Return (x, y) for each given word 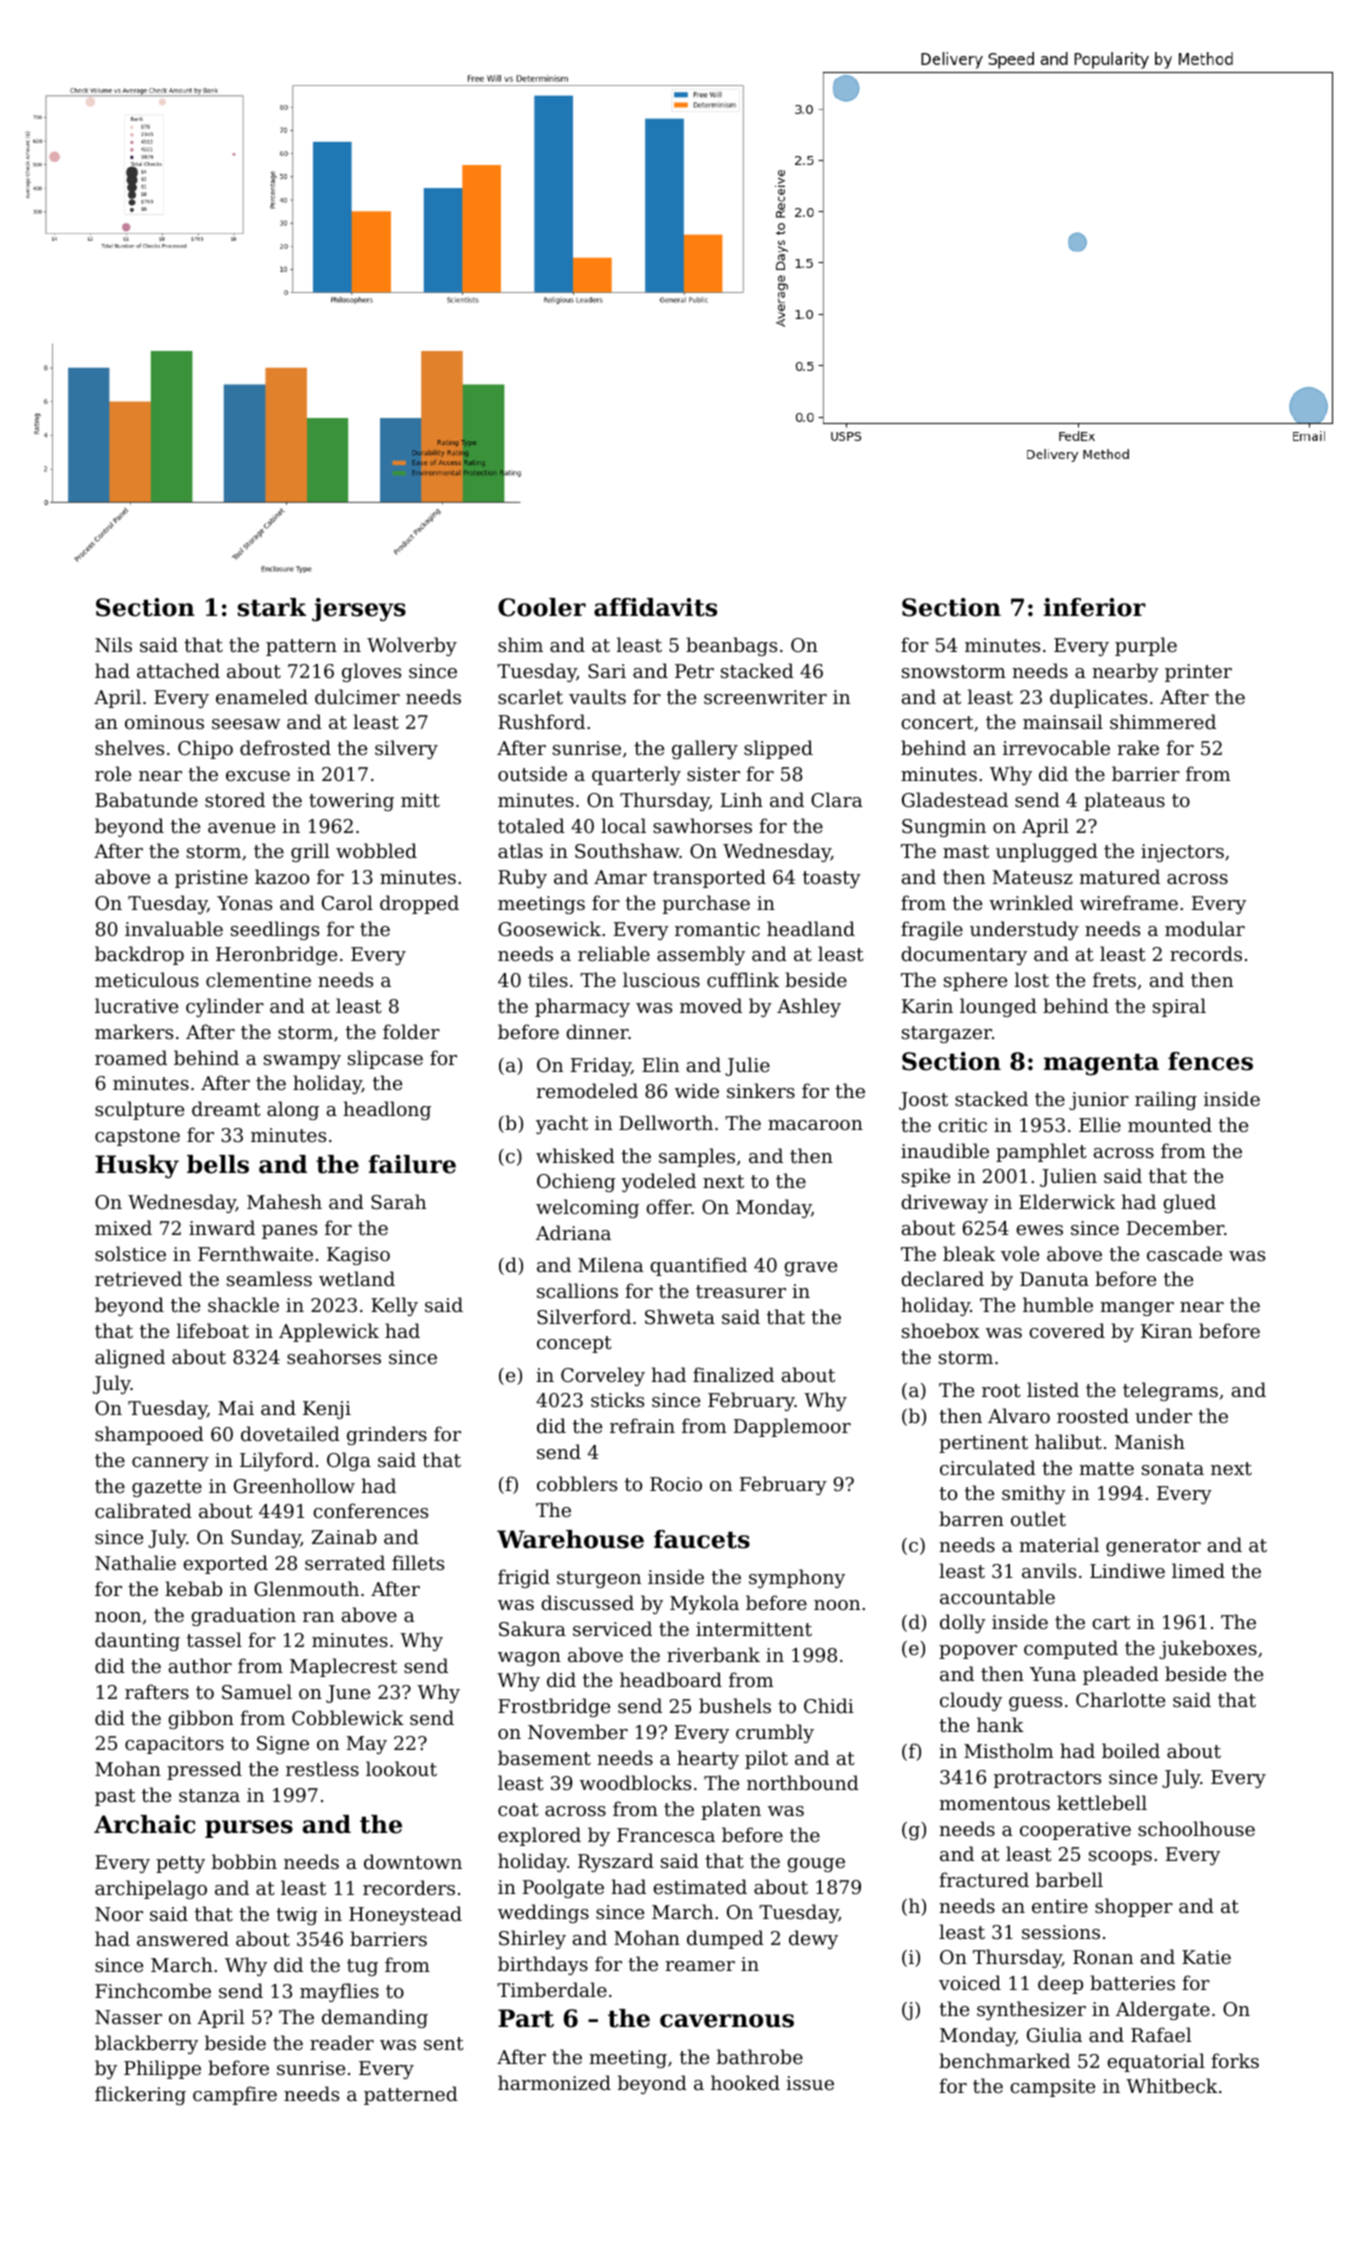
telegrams (1170, 1391)
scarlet (530, 696)
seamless (269, 1278)
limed (1198, 1570)
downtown (413, 1861)
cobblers (577, 1483)
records (1206, 953)
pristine (211, 879)
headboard (671, 1679)
